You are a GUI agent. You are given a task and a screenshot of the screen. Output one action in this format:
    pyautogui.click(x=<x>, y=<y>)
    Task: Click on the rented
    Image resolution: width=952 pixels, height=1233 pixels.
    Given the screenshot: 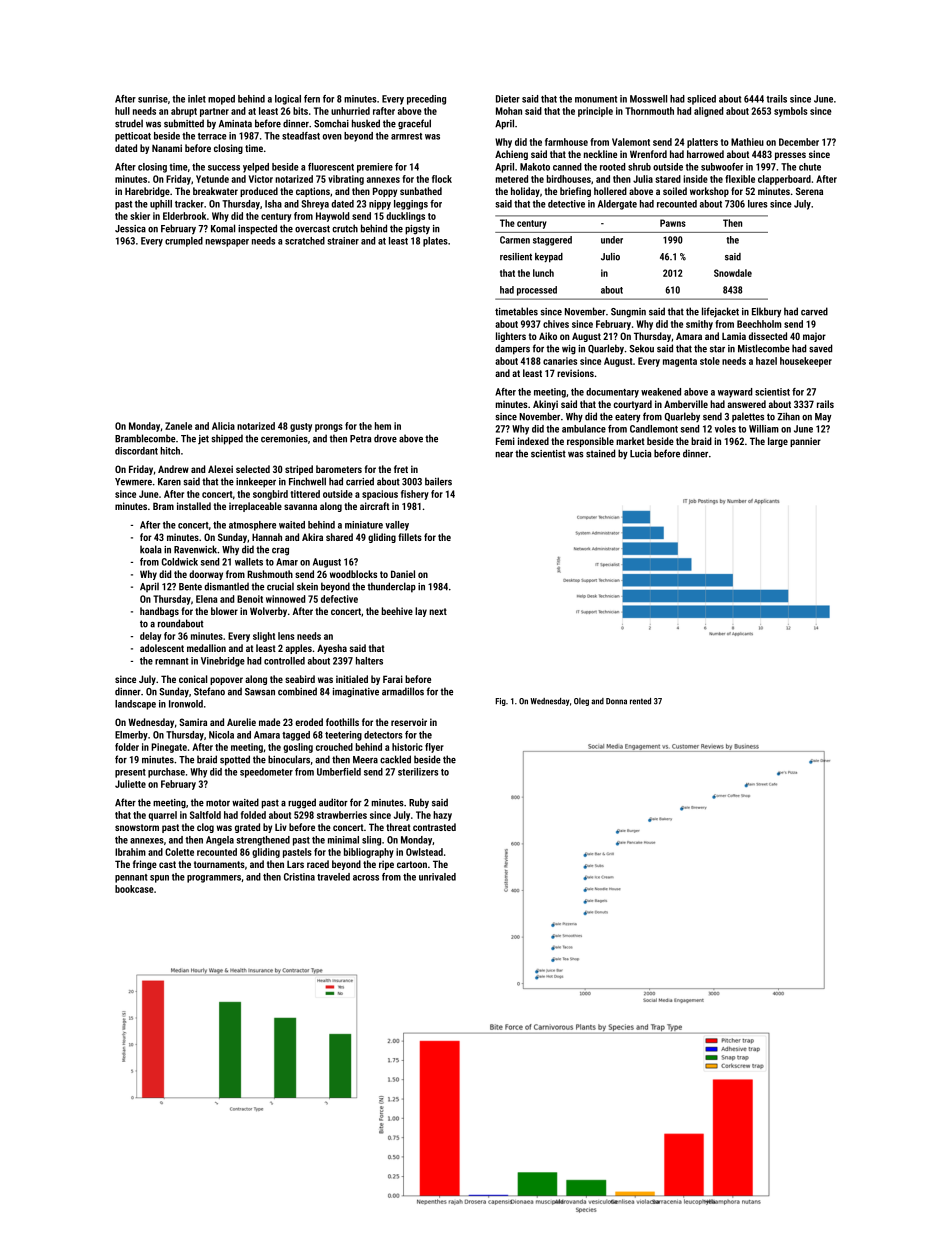 What is the action you would take?
    pyautogui.click(x=640, y=701)
